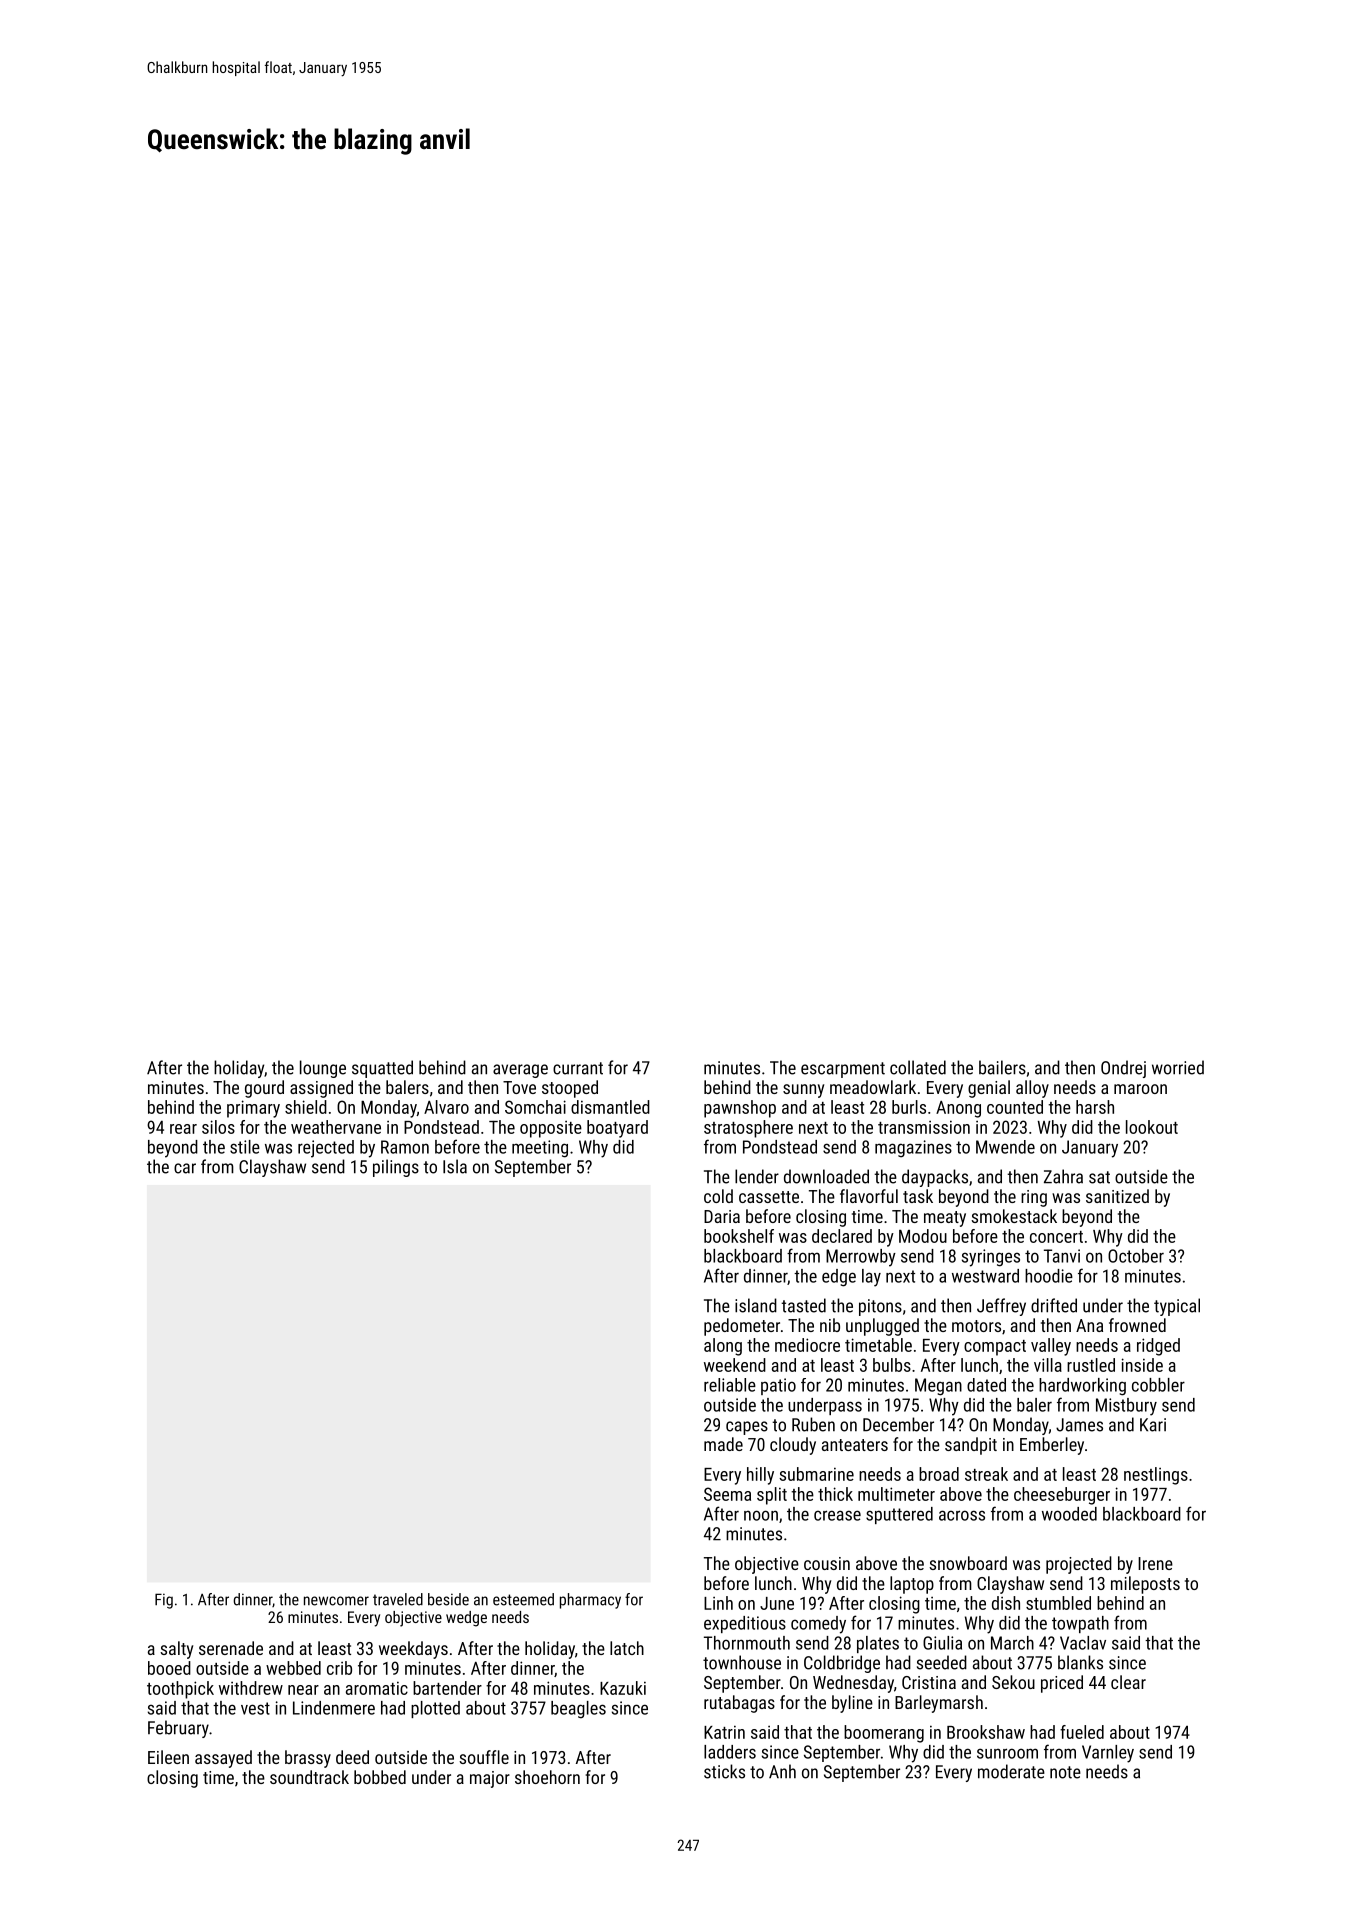 The height and width of the screenshot is (1915, 1354). Describe the element at coordinates (735, 1365) in the screenshot. I see `weekend` at that location.
